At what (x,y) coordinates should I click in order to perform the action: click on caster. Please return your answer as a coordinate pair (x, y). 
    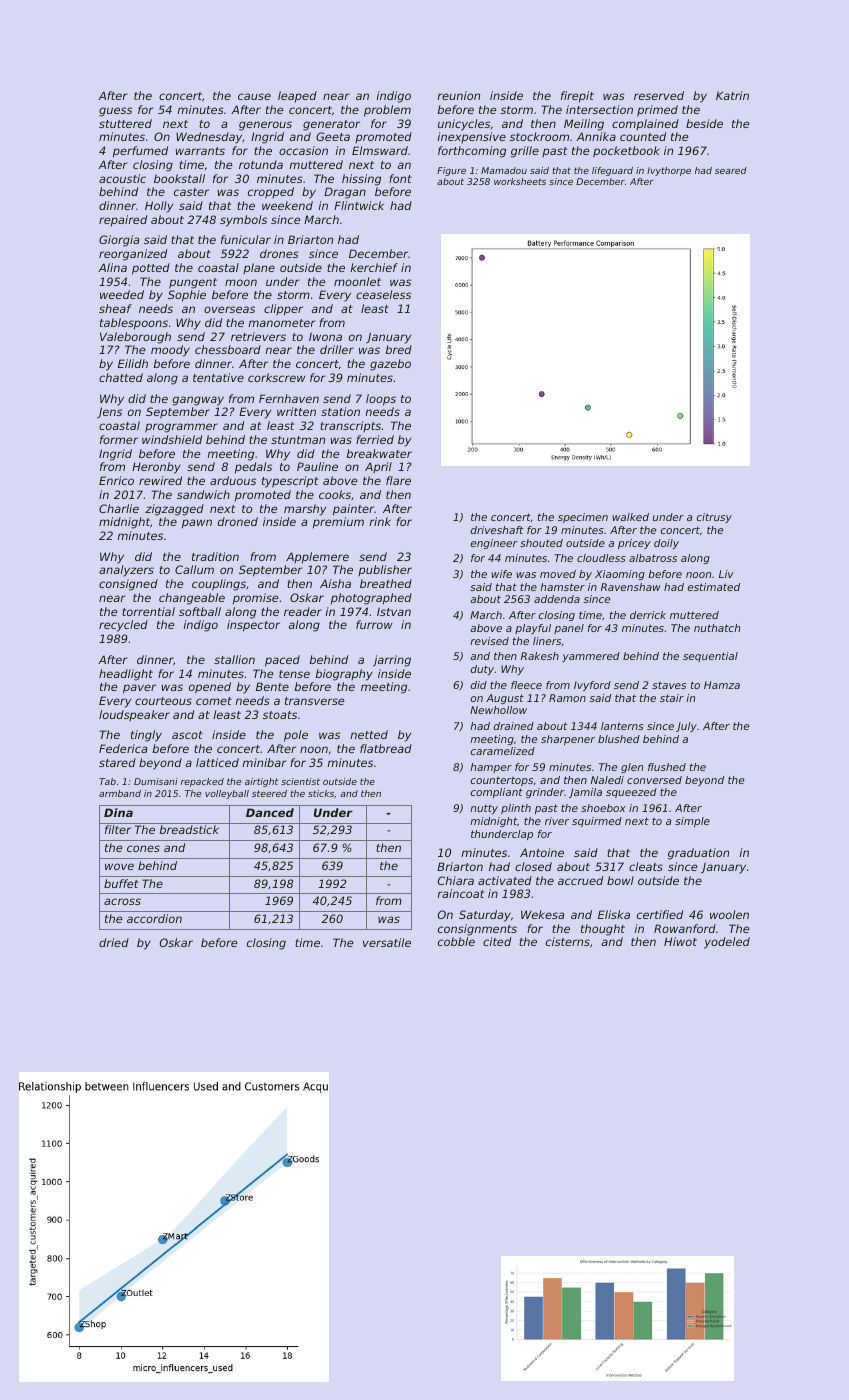
    Looking at the image, I should click on (191, 192).
